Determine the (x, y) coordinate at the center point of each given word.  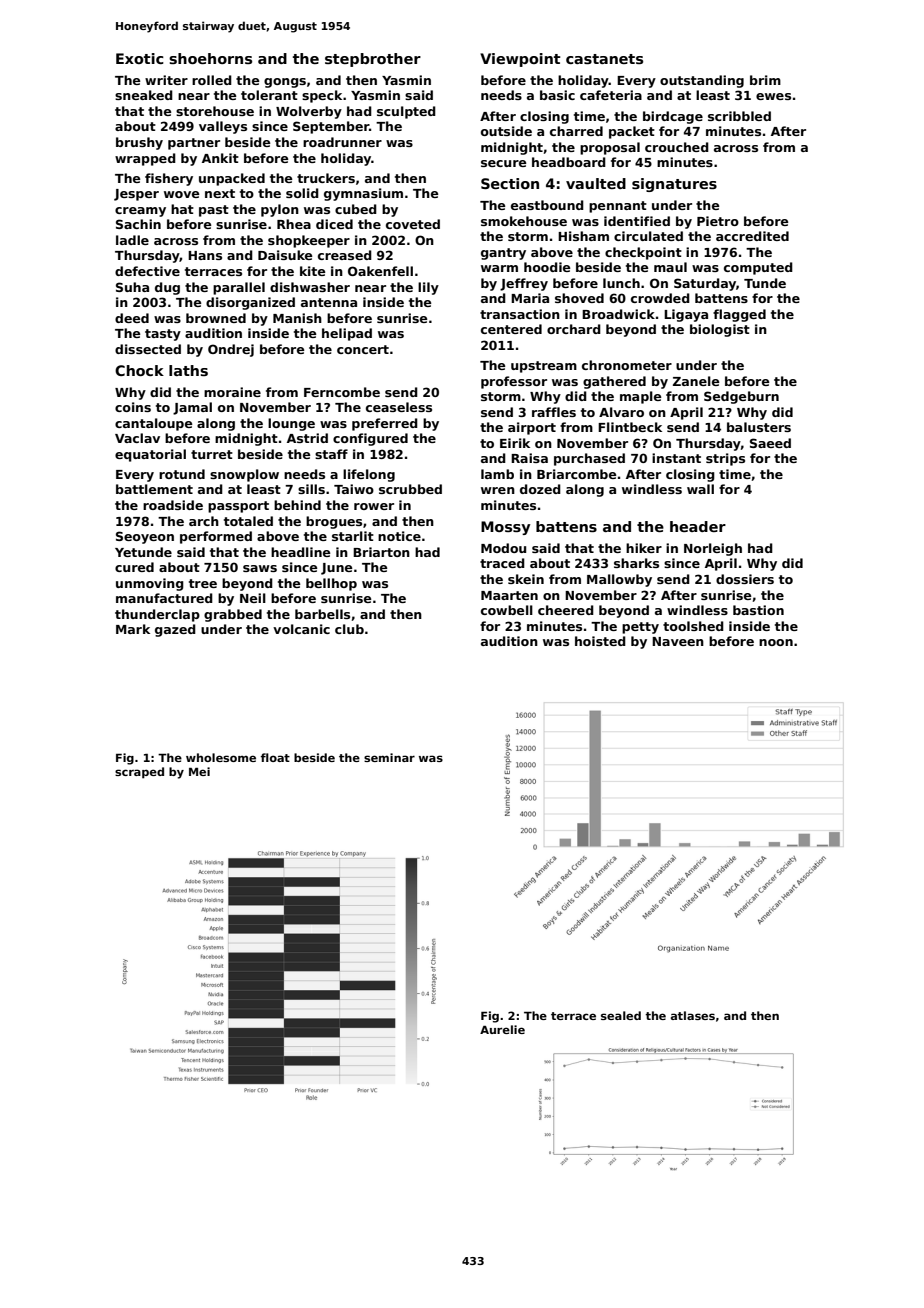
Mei (199, 771)
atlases (693, 1015)
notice (399, 536)
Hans (205, 255)
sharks (636, 563)
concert (363, 349)
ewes (773, 96)
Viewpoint (520, 60)
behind (297, 505)
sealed (621, 1015)
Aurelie (502, 1029)
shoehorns (210, 58)
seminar (389, 757)
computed (758, 268)
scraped (139, 773)
